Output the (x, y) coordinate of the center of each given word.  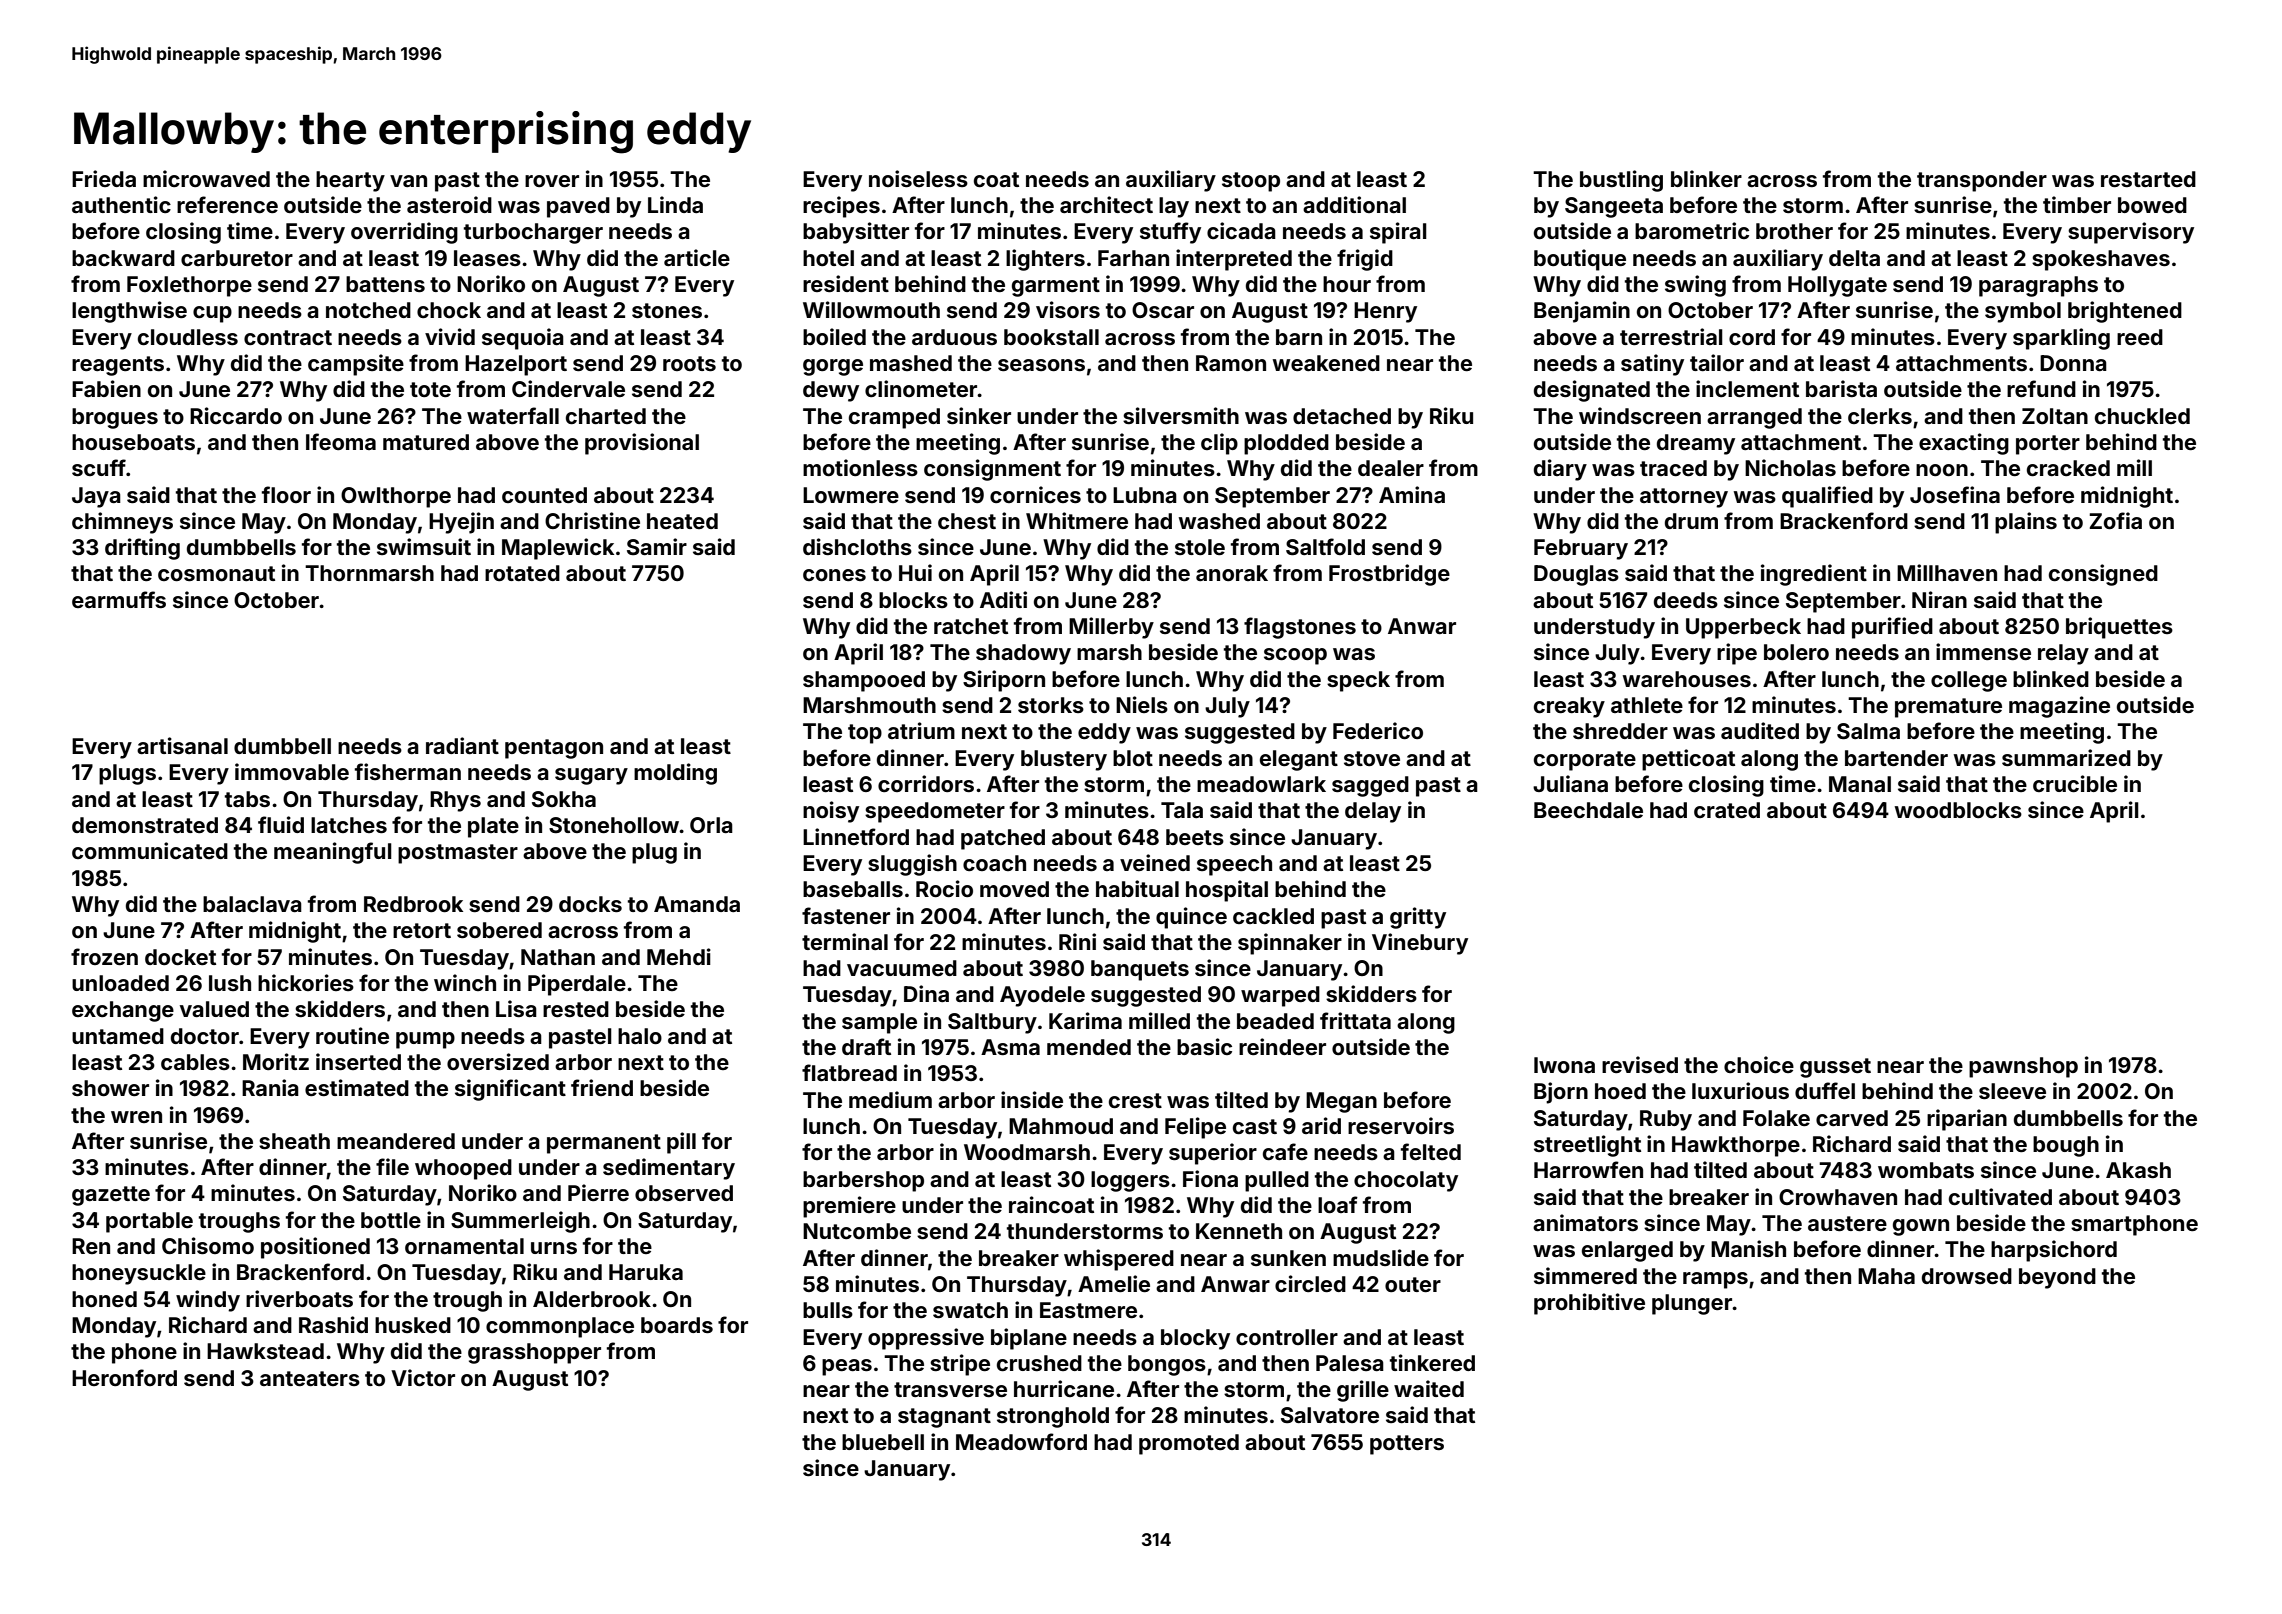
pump (425, 1040)
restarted (2148, 179)
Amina (1412, 494)
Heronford (124, 1377)
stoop (1251, 182)
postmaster (458, 854)
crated (1727, 810)
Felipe (1195, 1128)
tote (430, 389)
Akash (2138, 1170)
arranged (1754, 418)
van (408, 181)
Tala (1182, 810)
